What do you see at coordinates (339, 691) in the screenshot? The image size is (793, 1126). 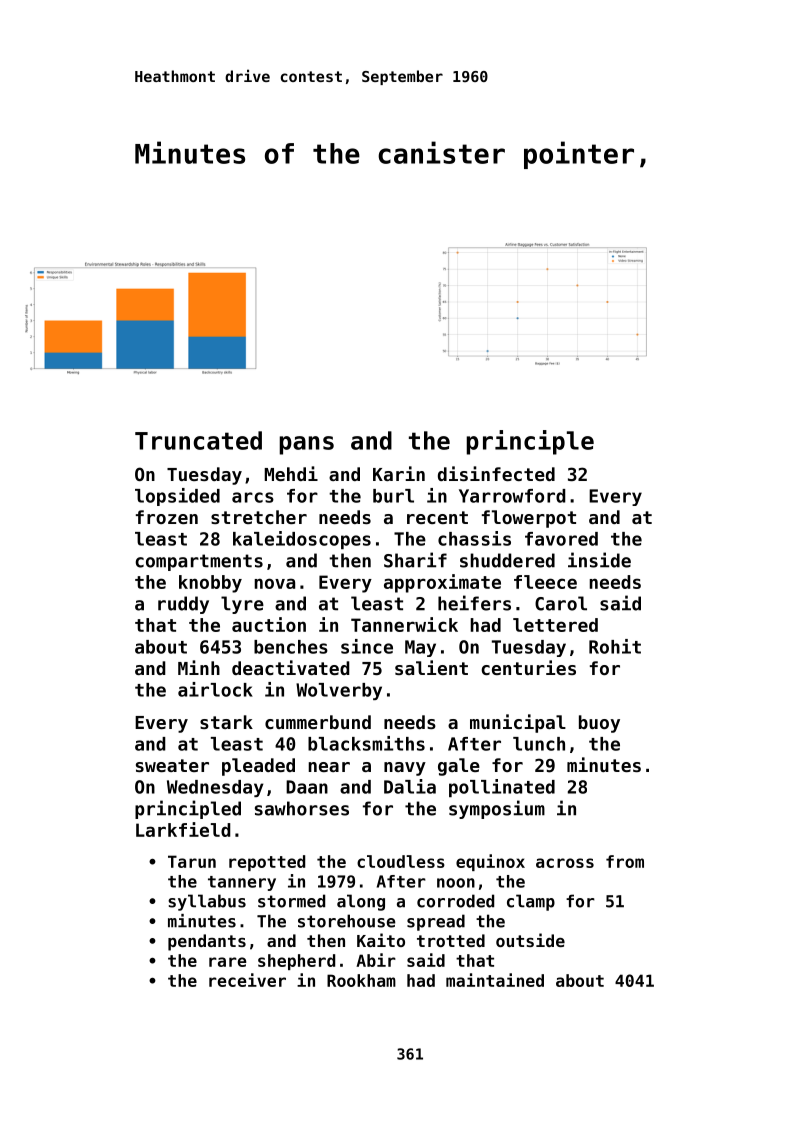 I see `Wolverby` at bounding box center [339, 691].
